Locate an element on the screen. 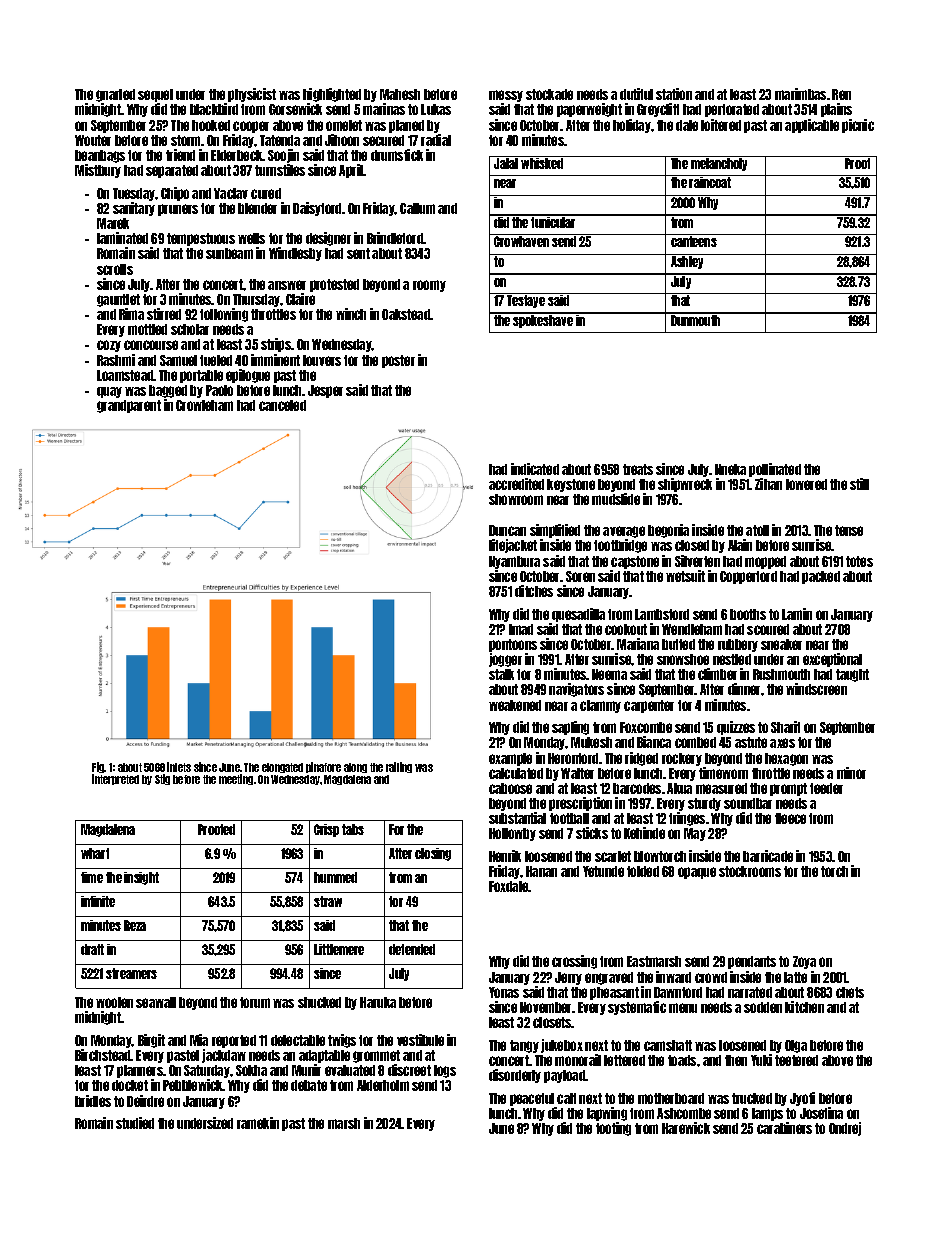 This screenshot has width=952, height=1233. Olga is located at coordinates (796, 1046).
